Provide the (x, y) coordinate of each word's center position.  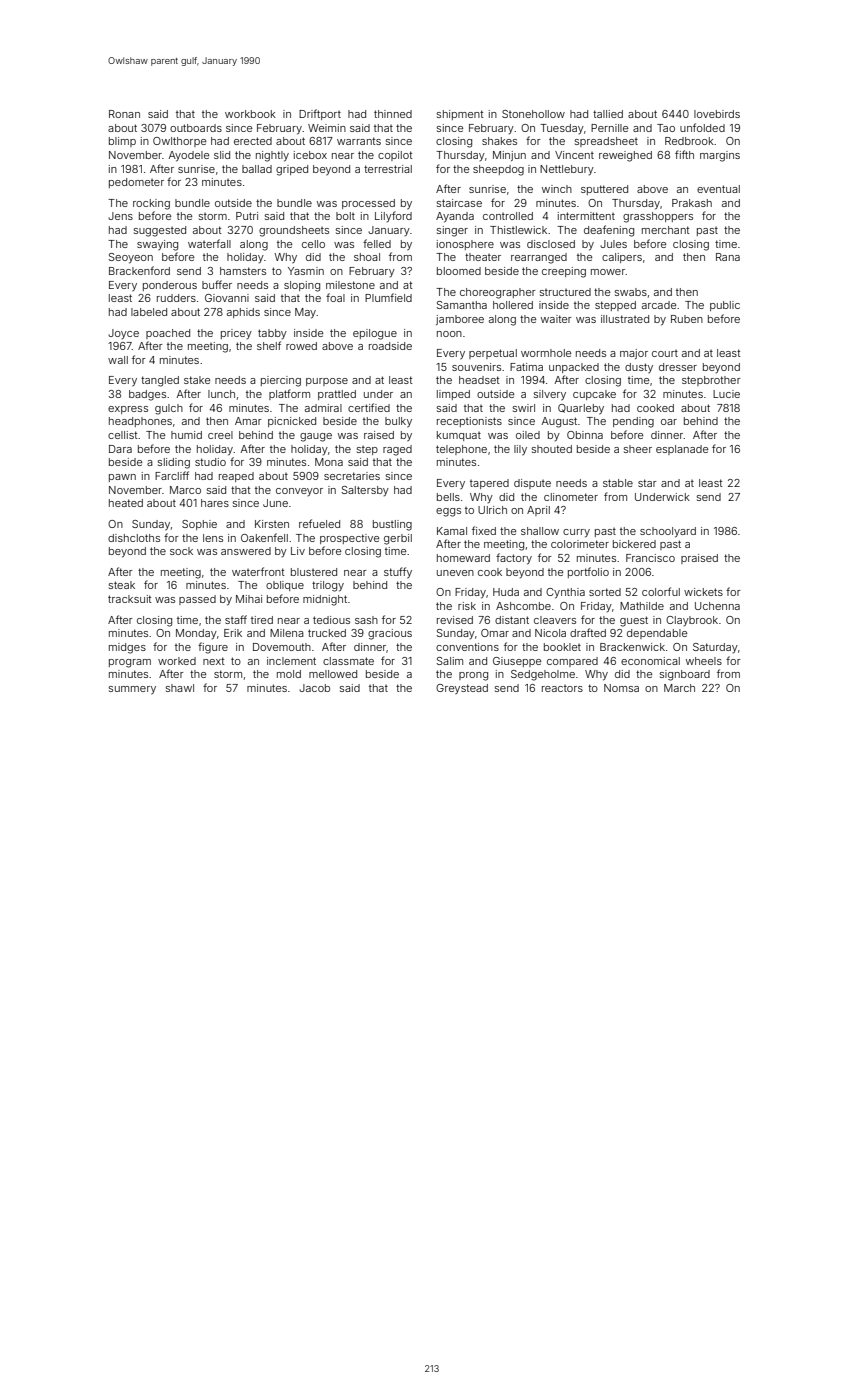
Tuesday (562, 129)
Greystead (462, 689)
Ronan (124, 114)
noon (449, 334)
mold (289, 674)
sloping (302, 286)
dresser (678, 367)
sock (181, 551)
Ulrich (492, 510)
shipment (460, 115)
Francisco (650, 558)
